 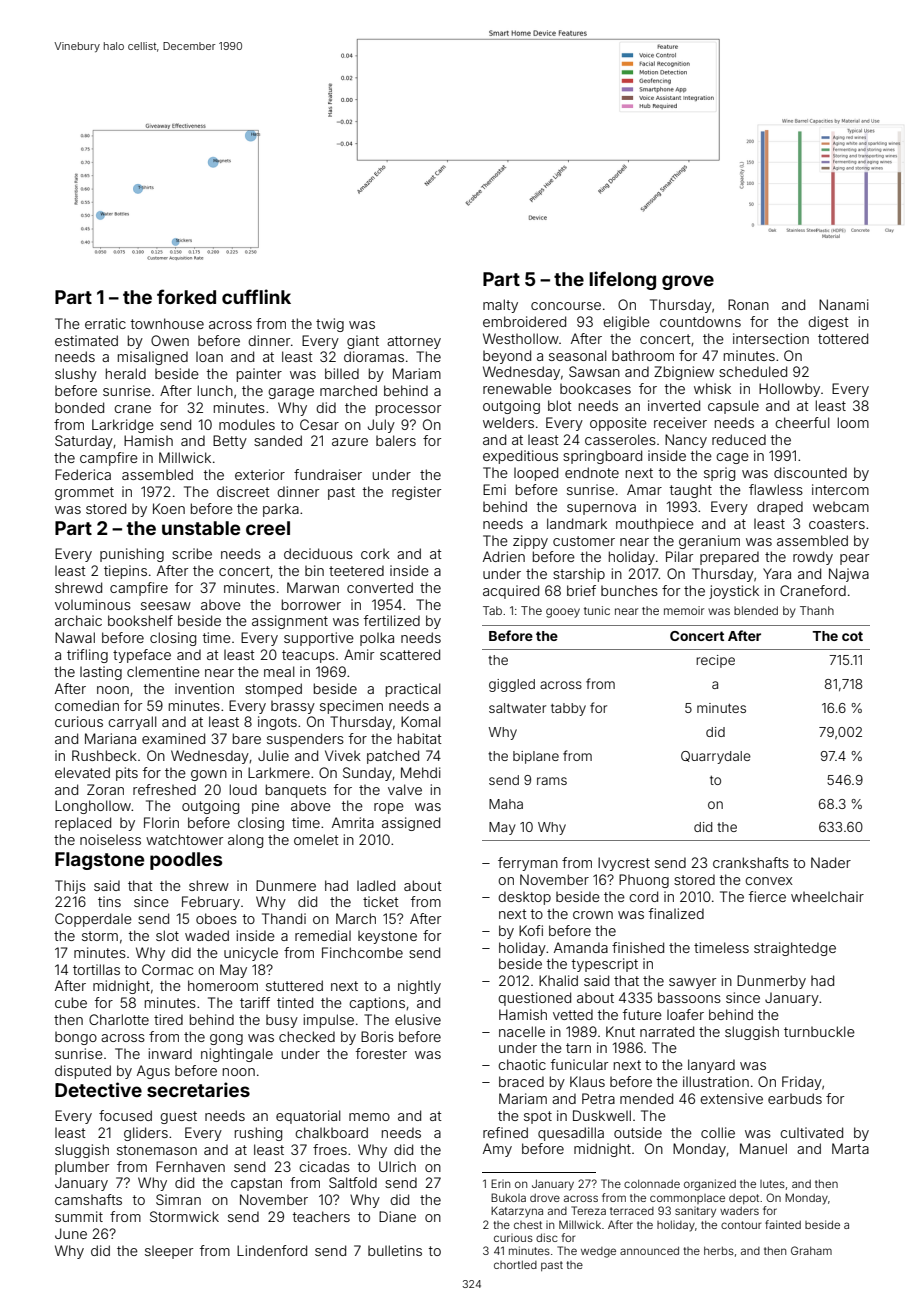 What do you see at coordinates (688, 282) in the page?
I see `grove` at bounding box center [688, 282].
